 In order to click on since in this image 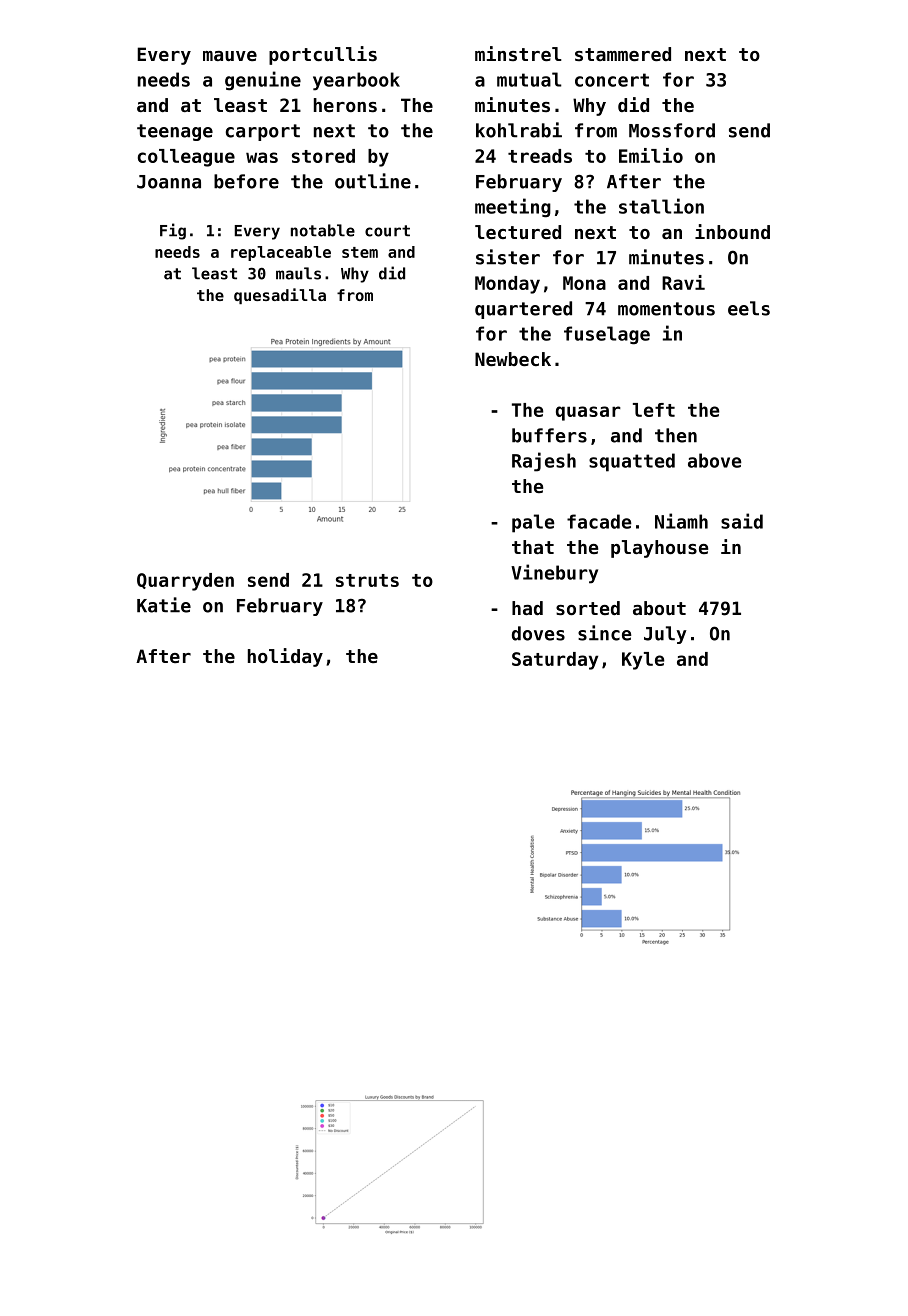, I will do `click(604, 633)`.
